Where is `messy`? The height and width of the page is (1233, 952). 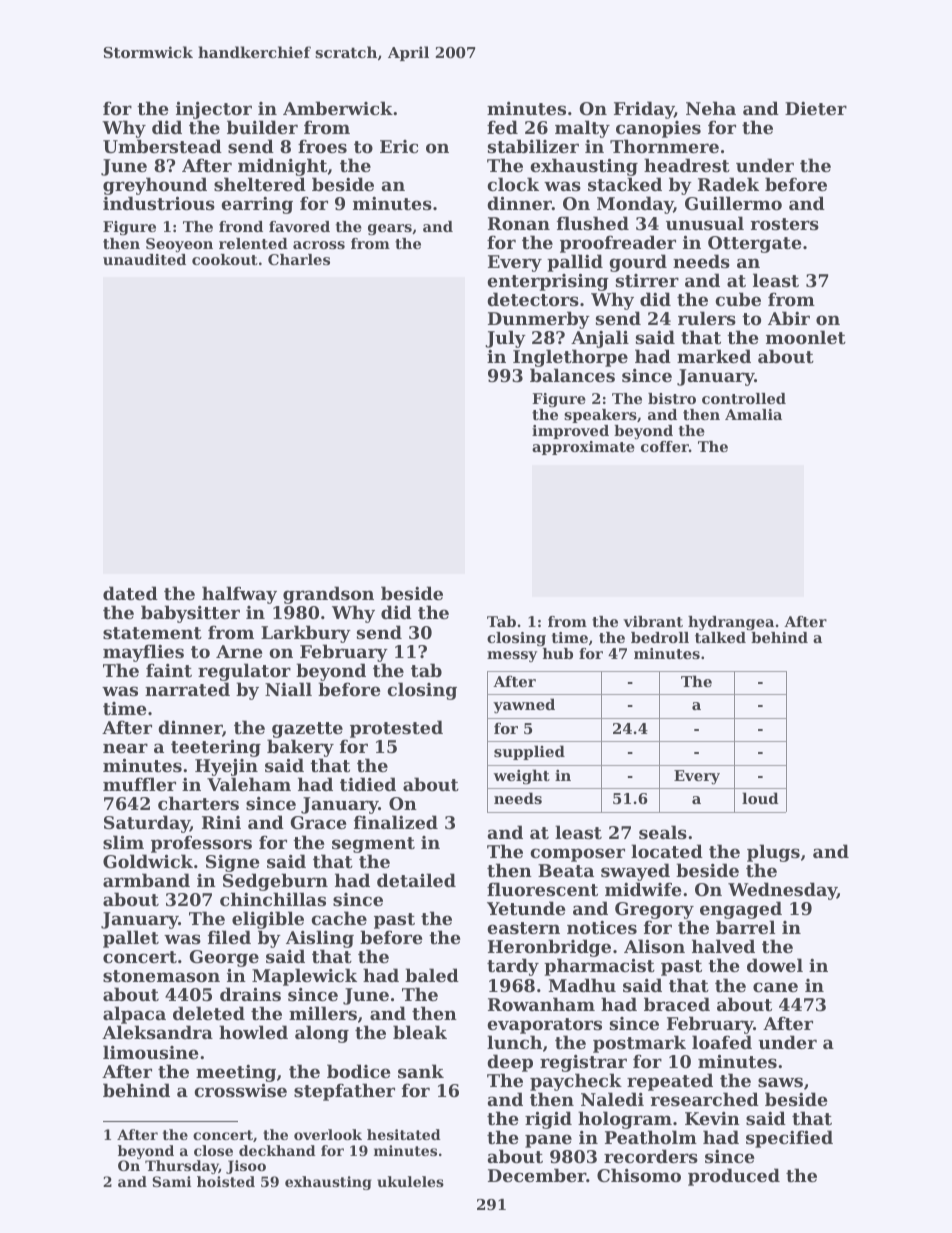
messy is located at coordinates (512, 656).
